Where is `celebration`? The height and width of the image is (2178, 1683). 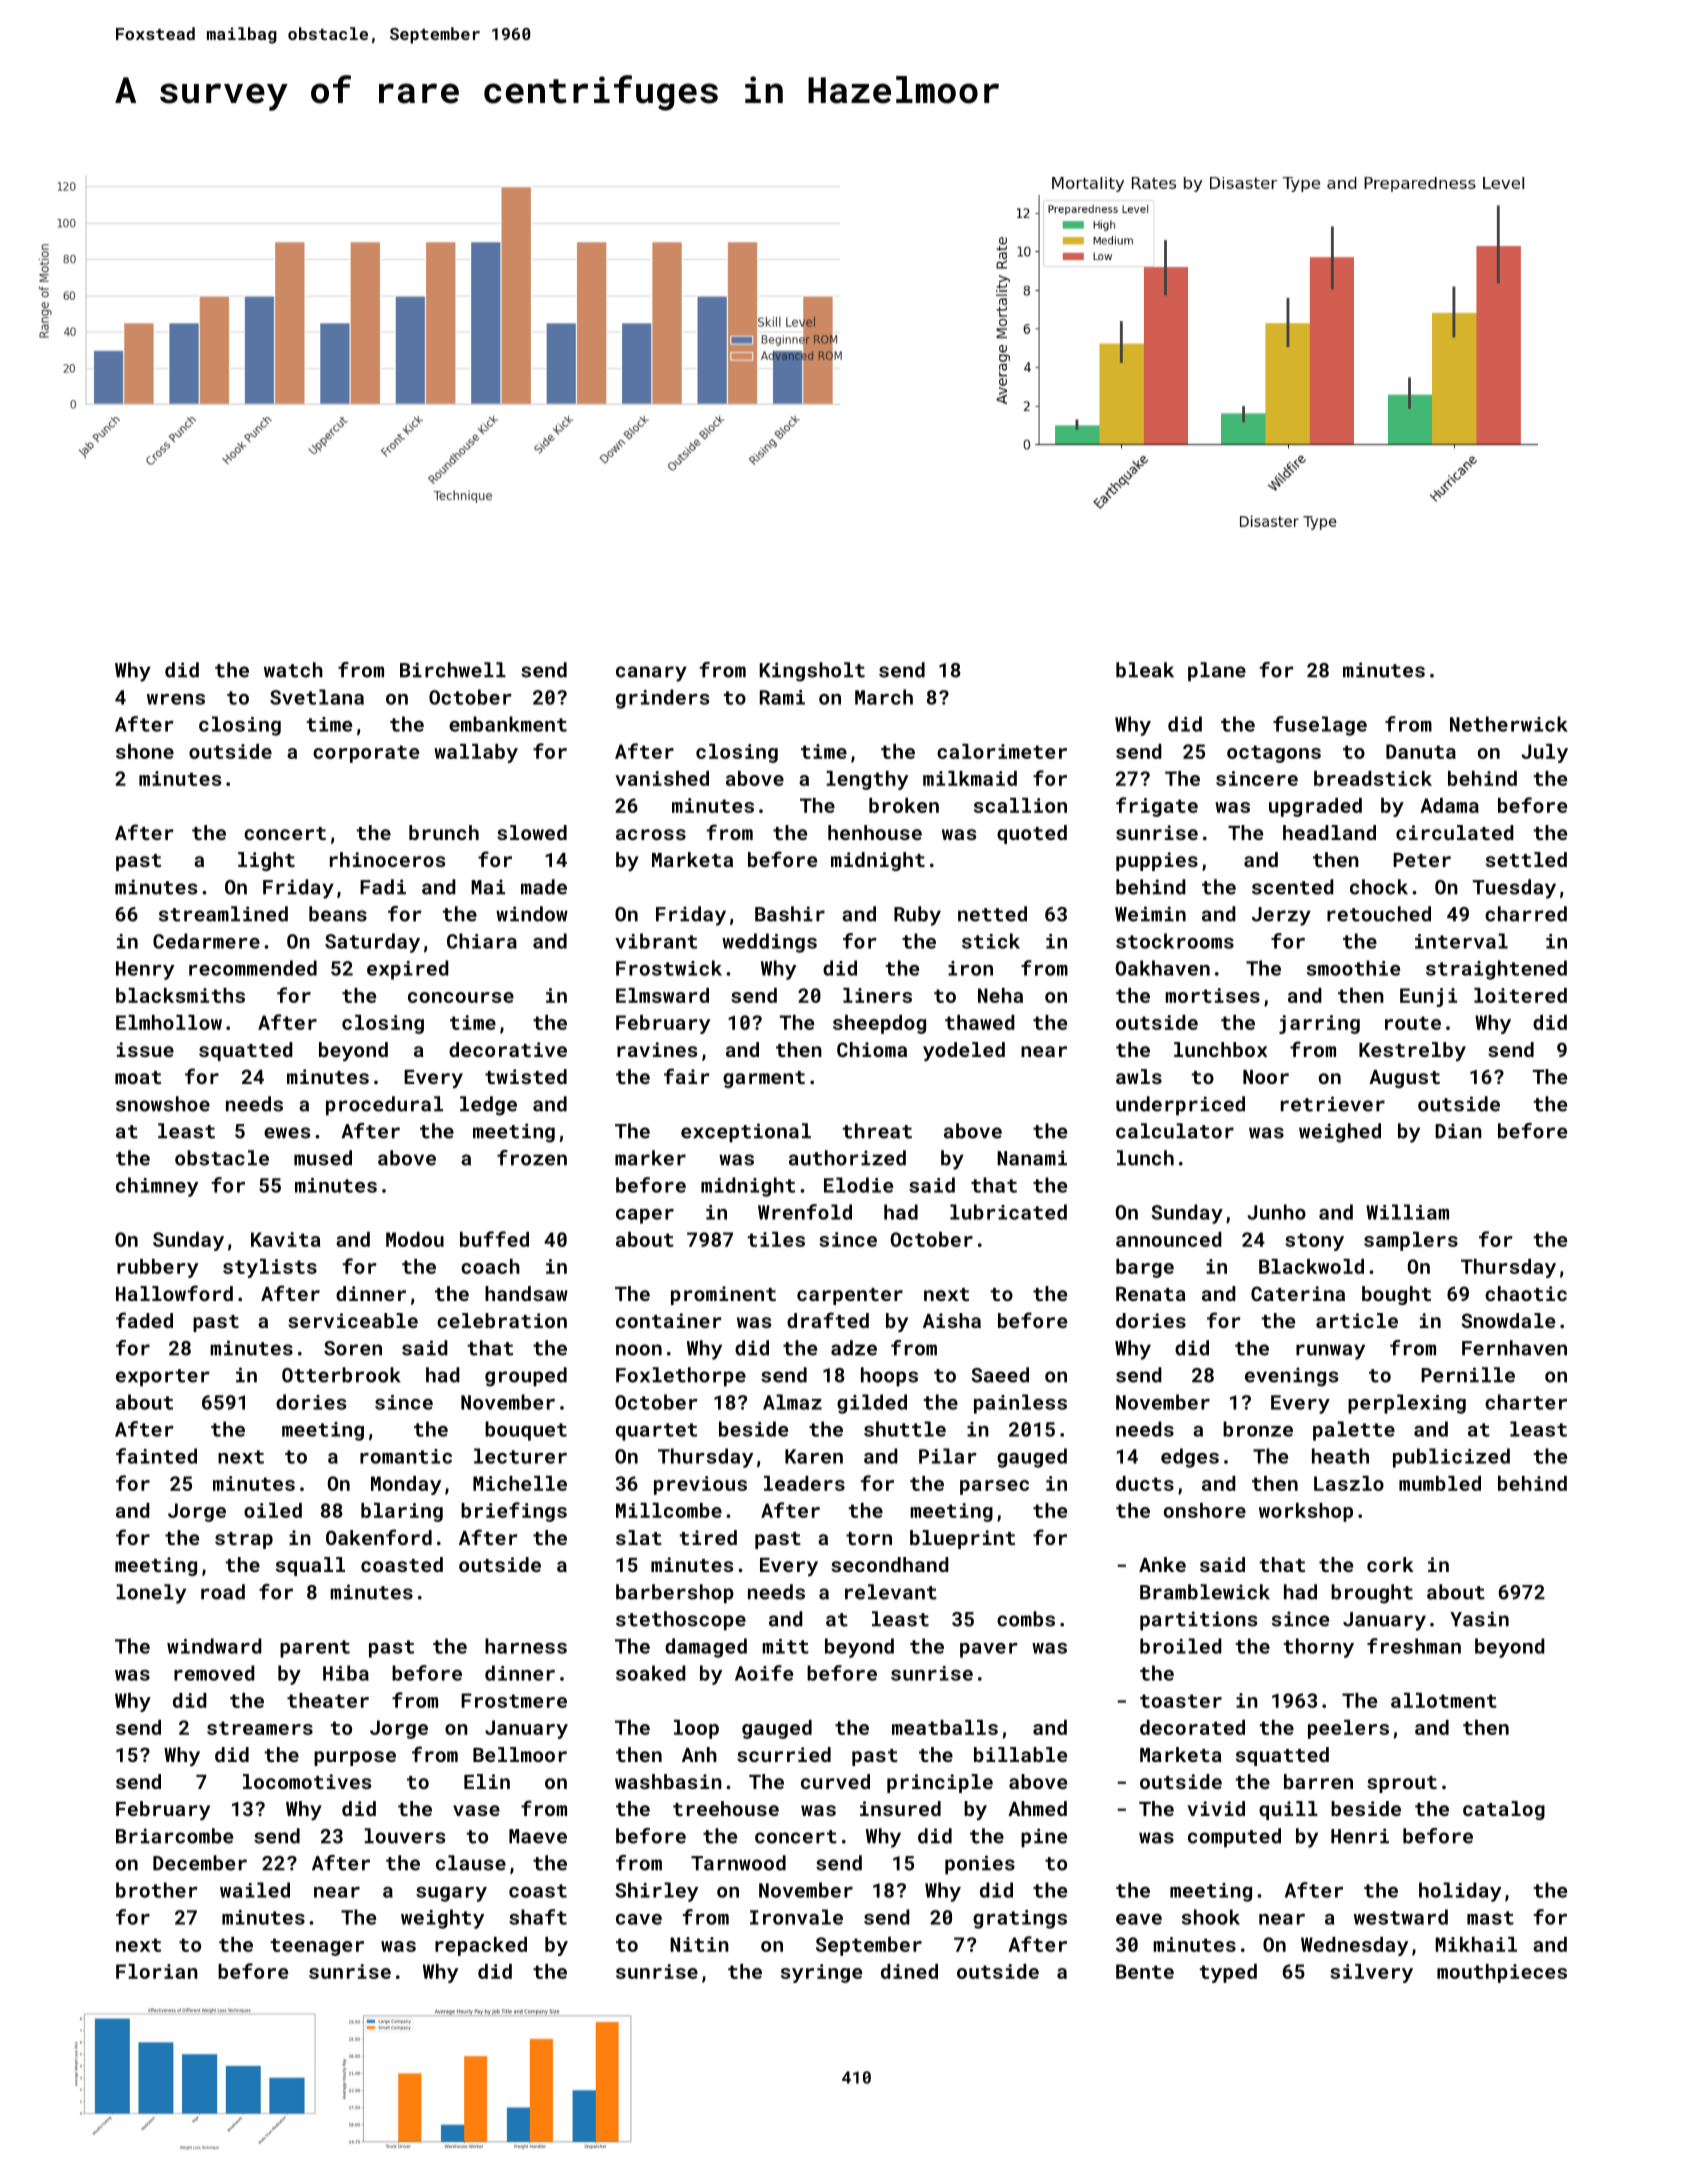 celebration is located at coordinates (502, 1320).
